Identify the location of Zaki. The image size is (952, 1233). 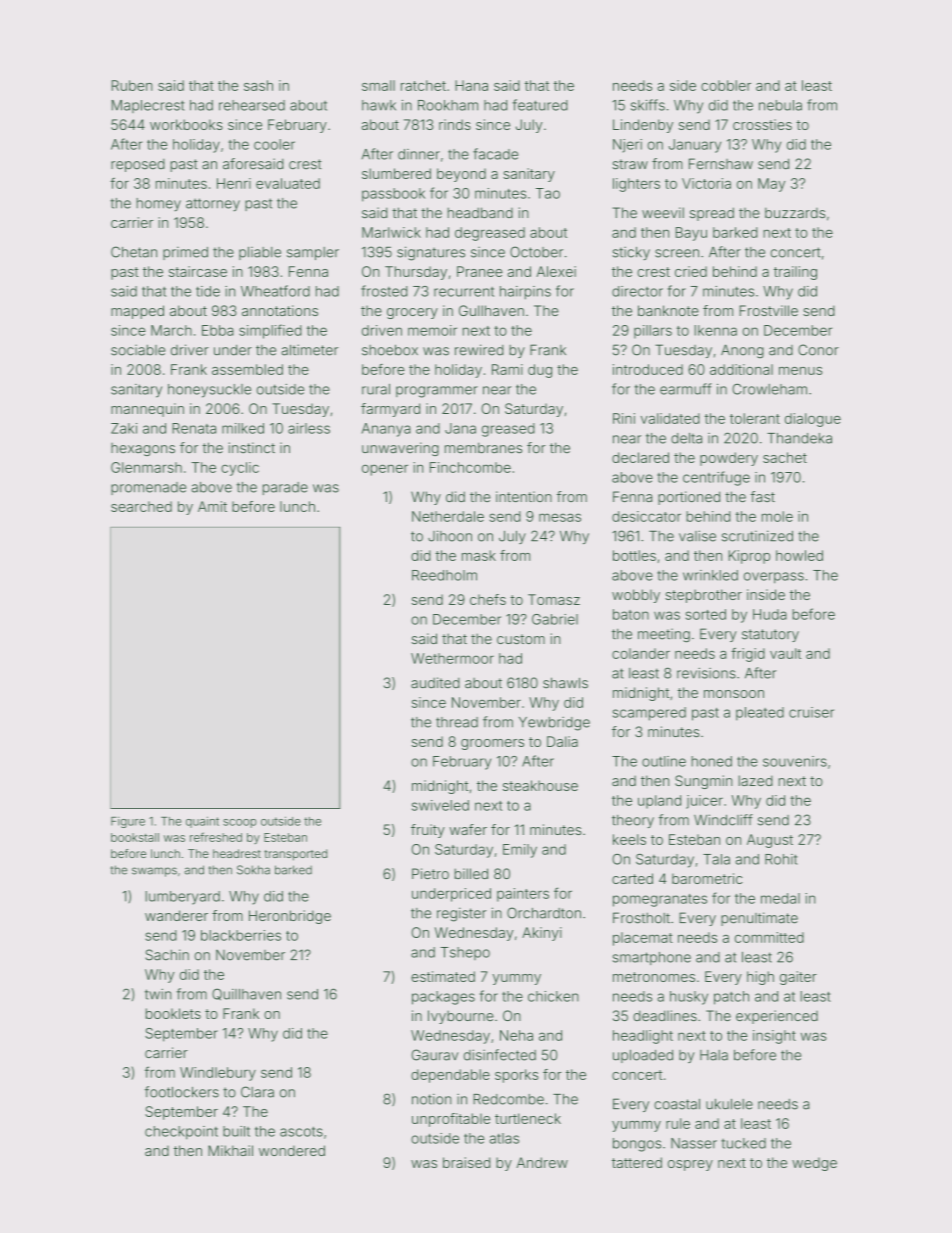
(124, 428).
